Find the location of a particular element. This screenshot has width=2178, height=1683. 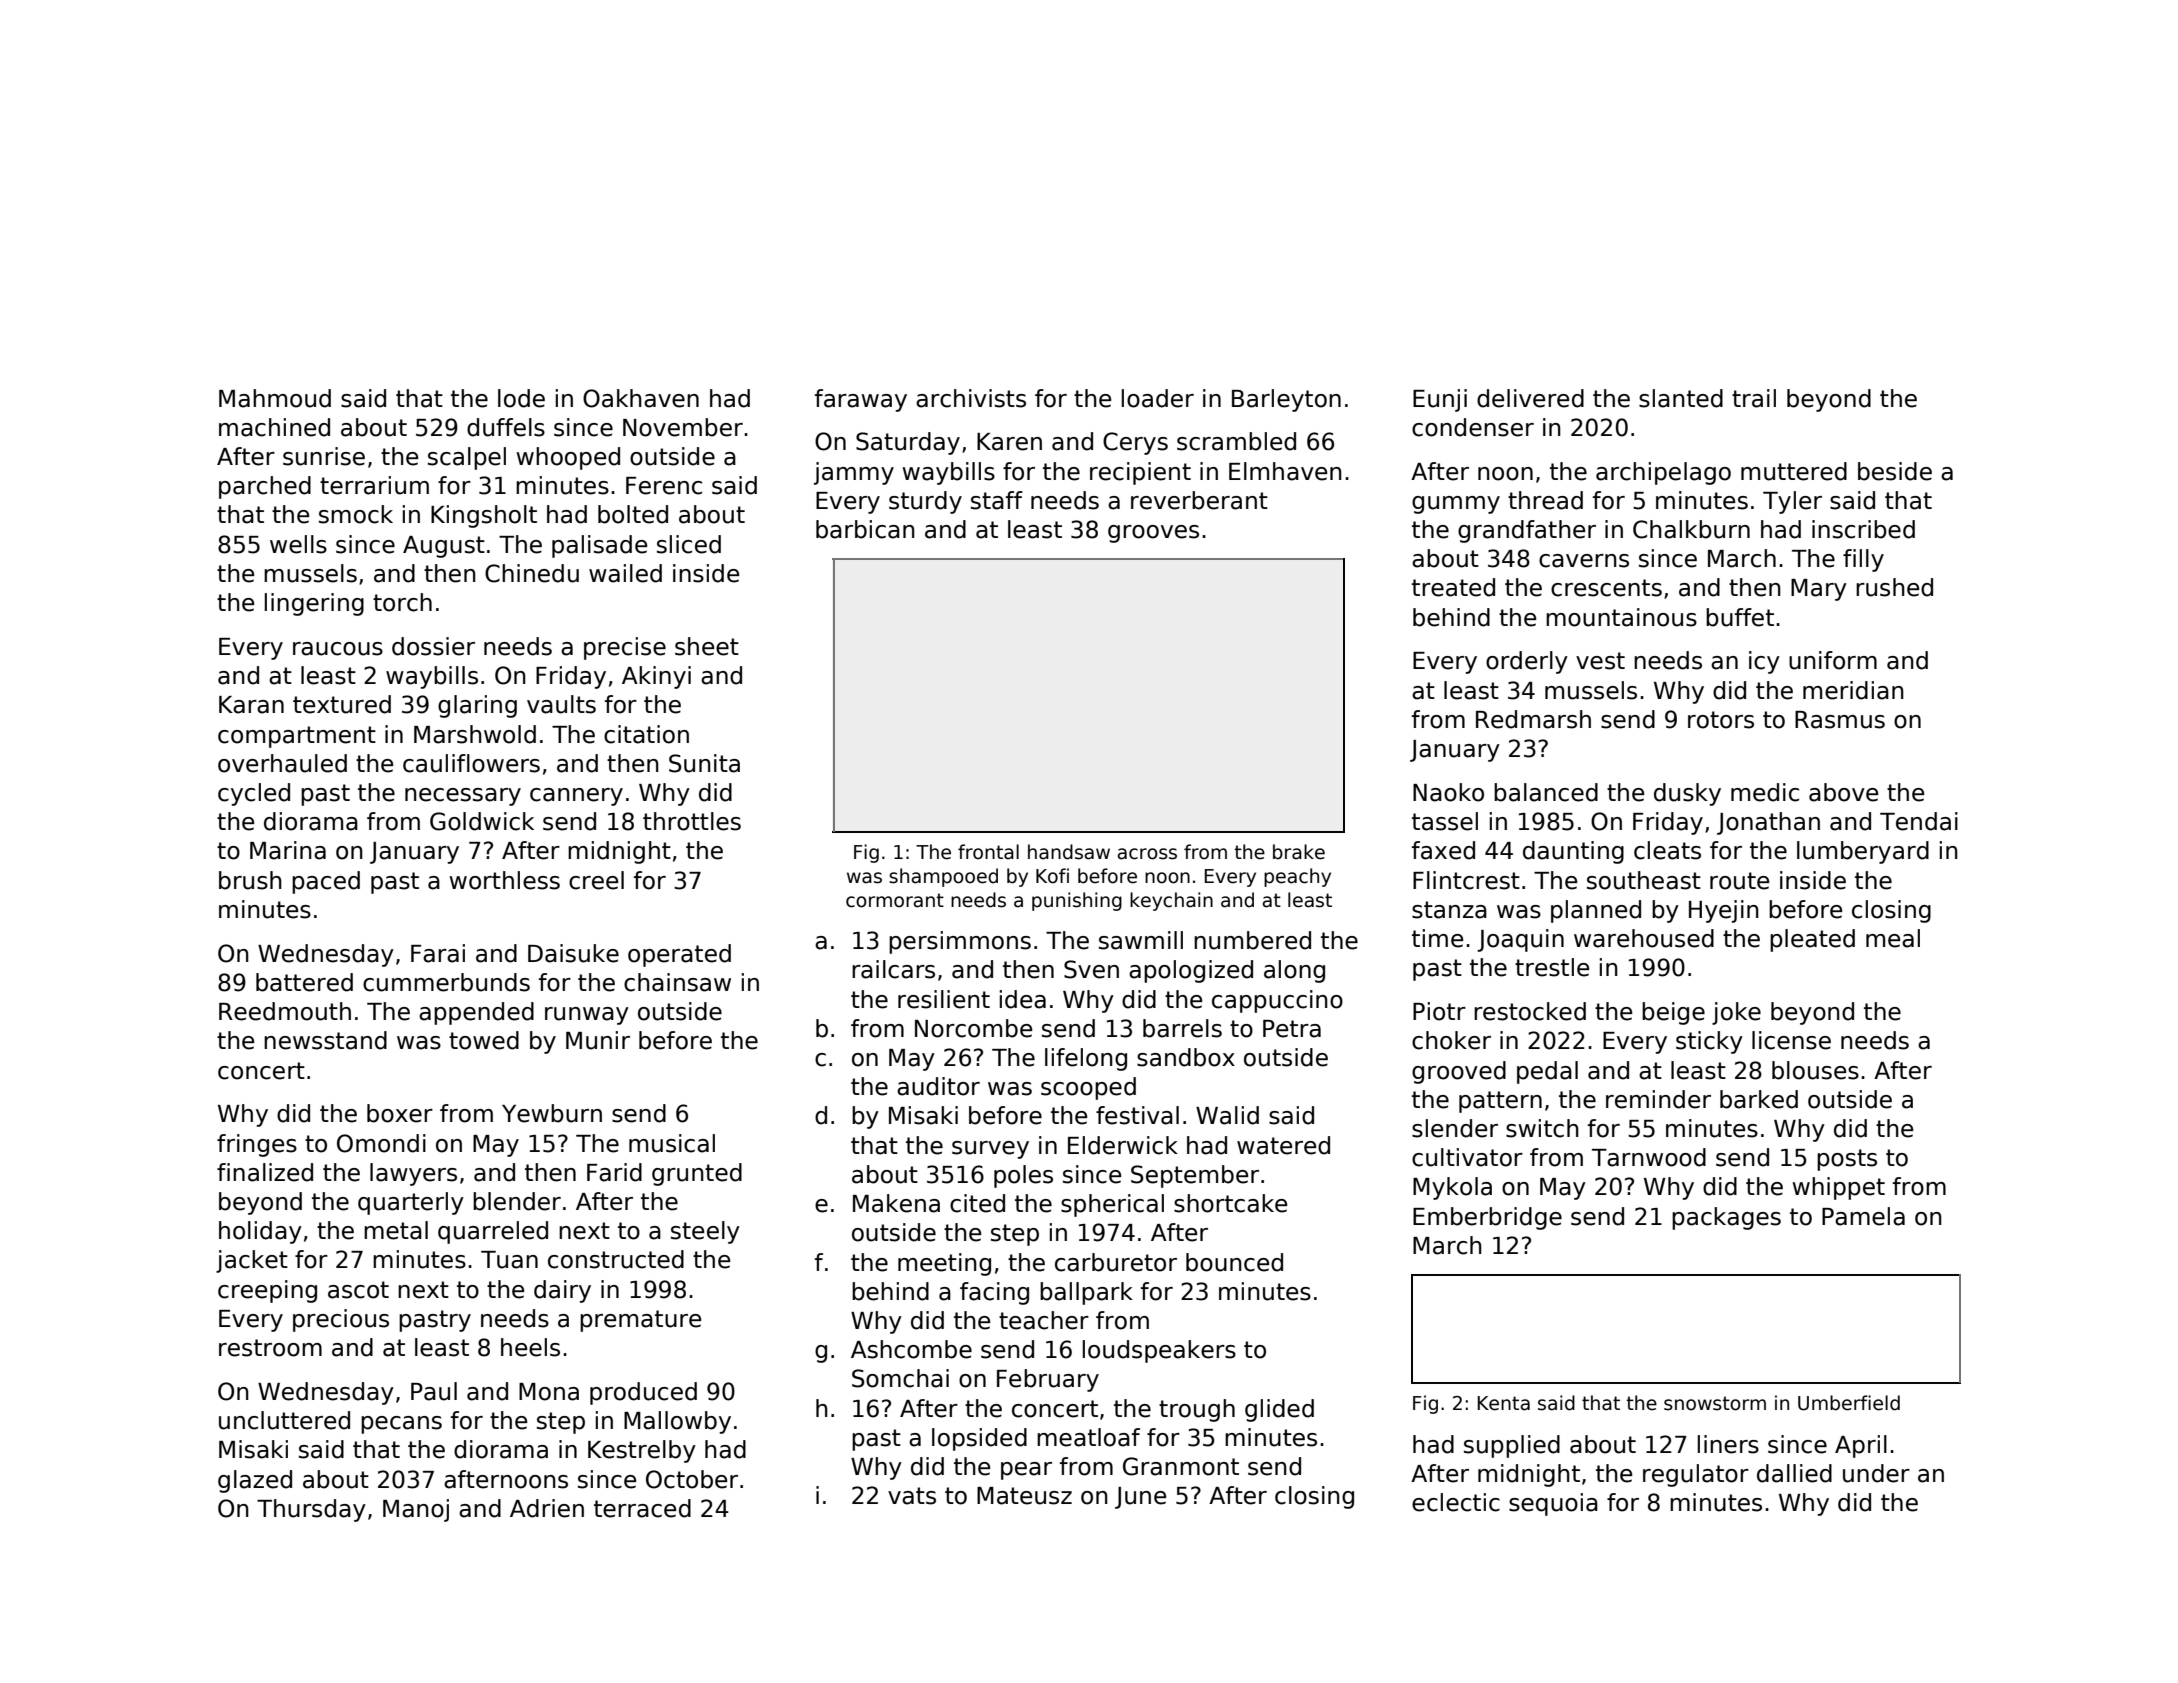

treated is located at coordinates (1453, 587).
